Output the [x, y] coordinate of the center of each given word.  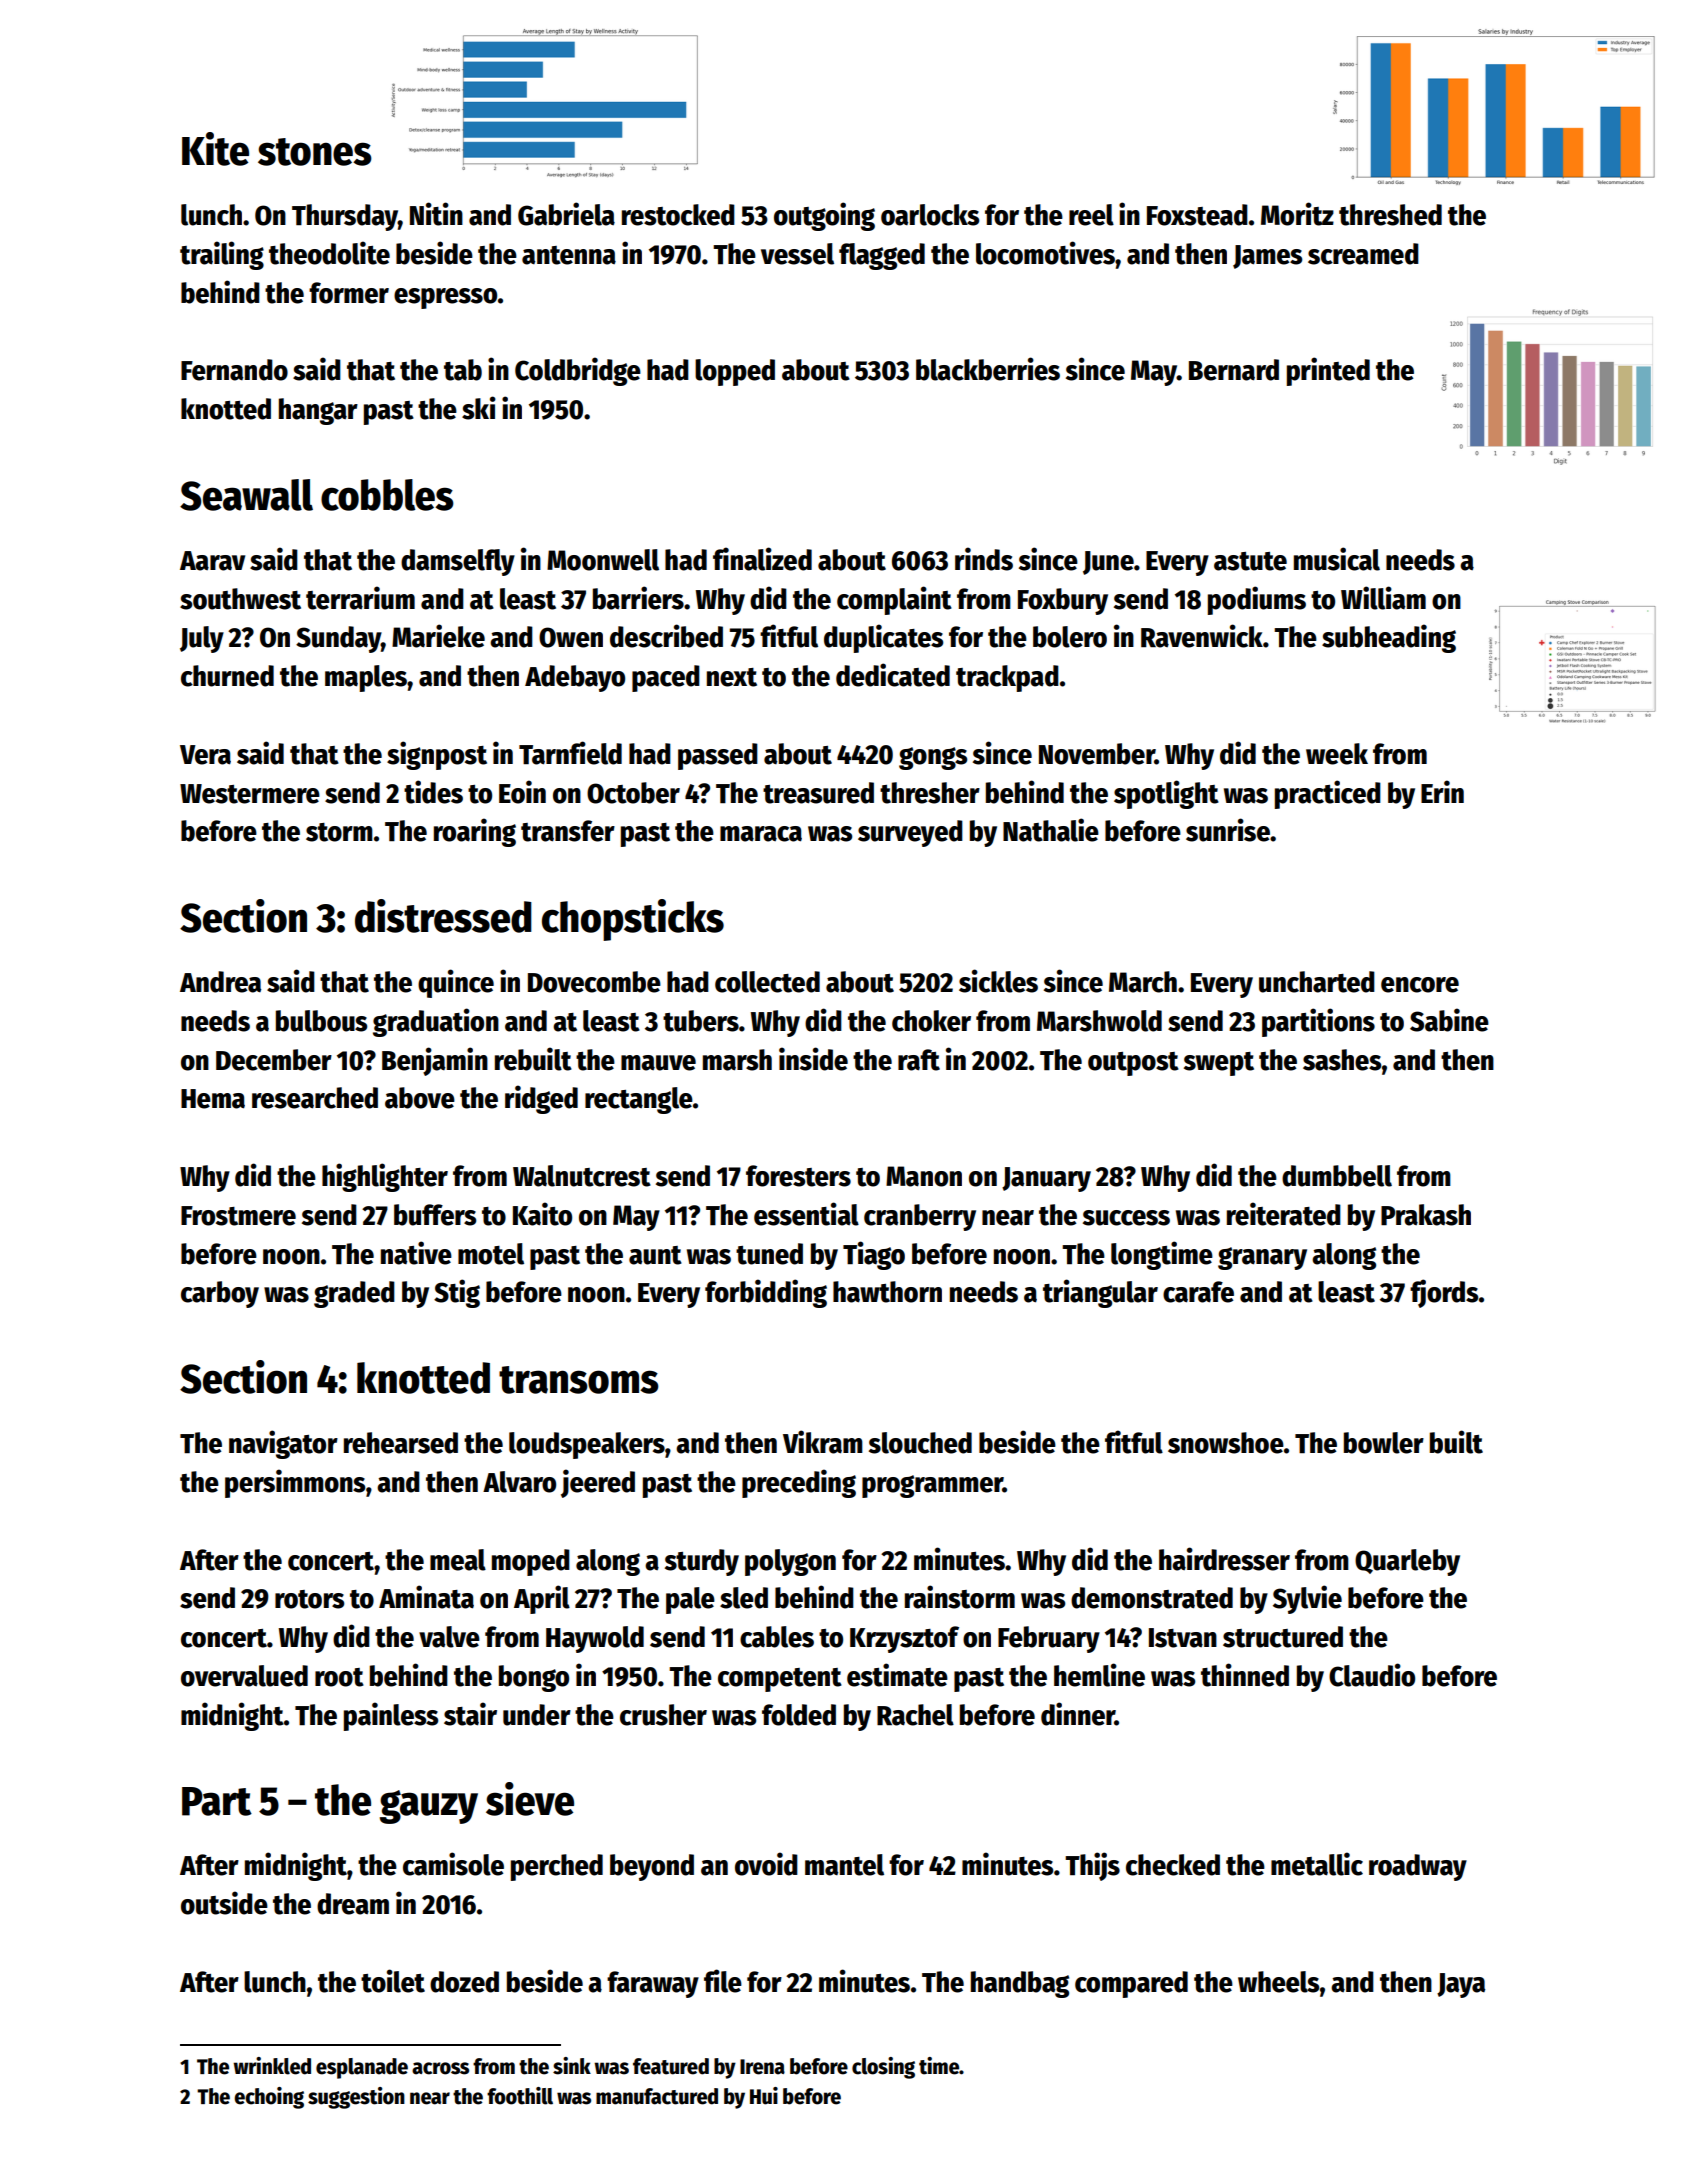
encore [1420, 985]
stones [315, 152]
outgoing [824, 216]
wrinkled [272, 2066]
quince [456, 983]
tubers [701, 1021]
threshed [1390, 215]
